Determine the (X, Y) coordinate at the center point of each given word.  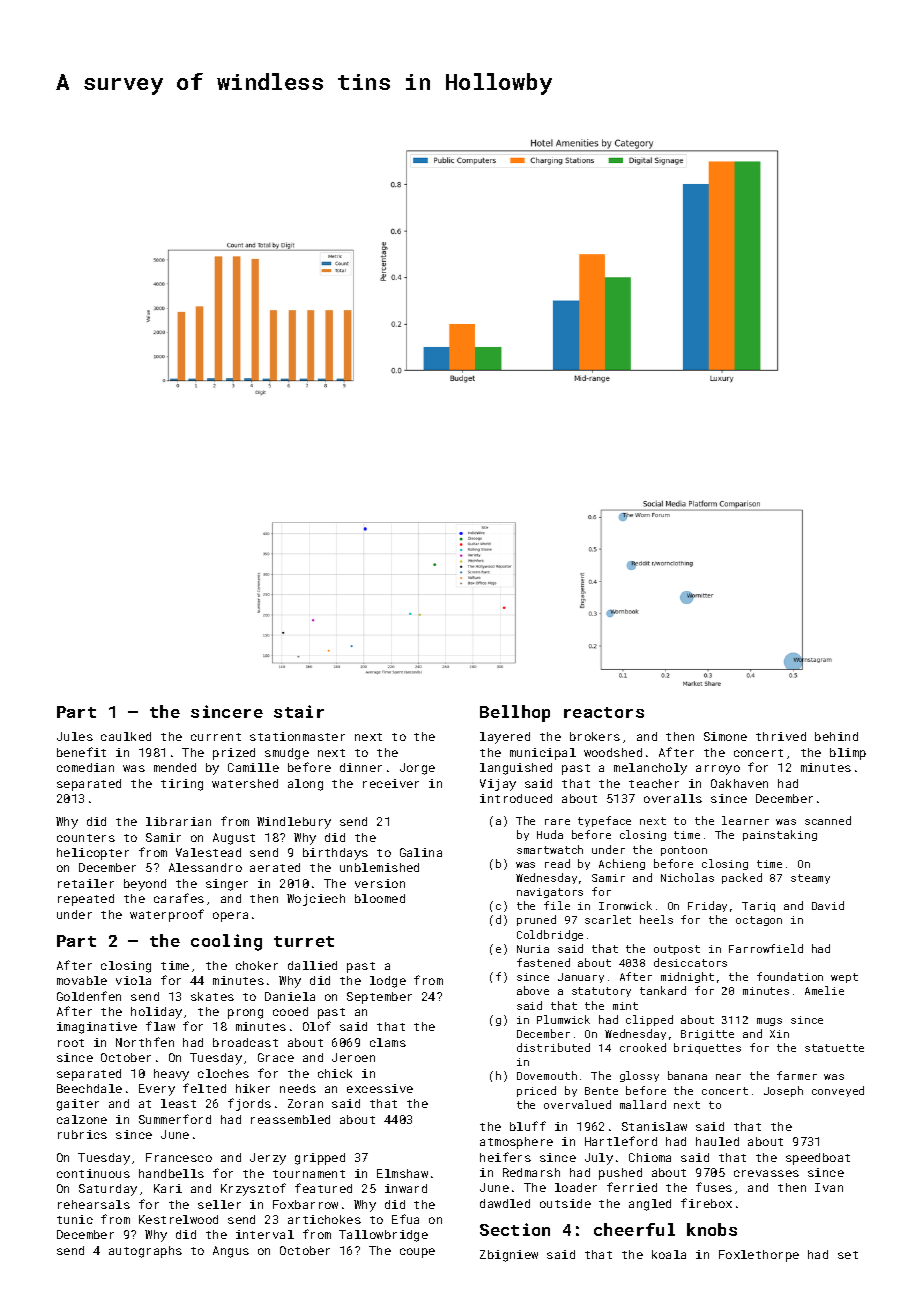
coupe (417, 1253)
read (557, 863)
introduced (516, 798)
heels (656, 919)
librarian (178, 821)
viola (133, 980)
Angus (231, 1252)
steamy (810, 879)
